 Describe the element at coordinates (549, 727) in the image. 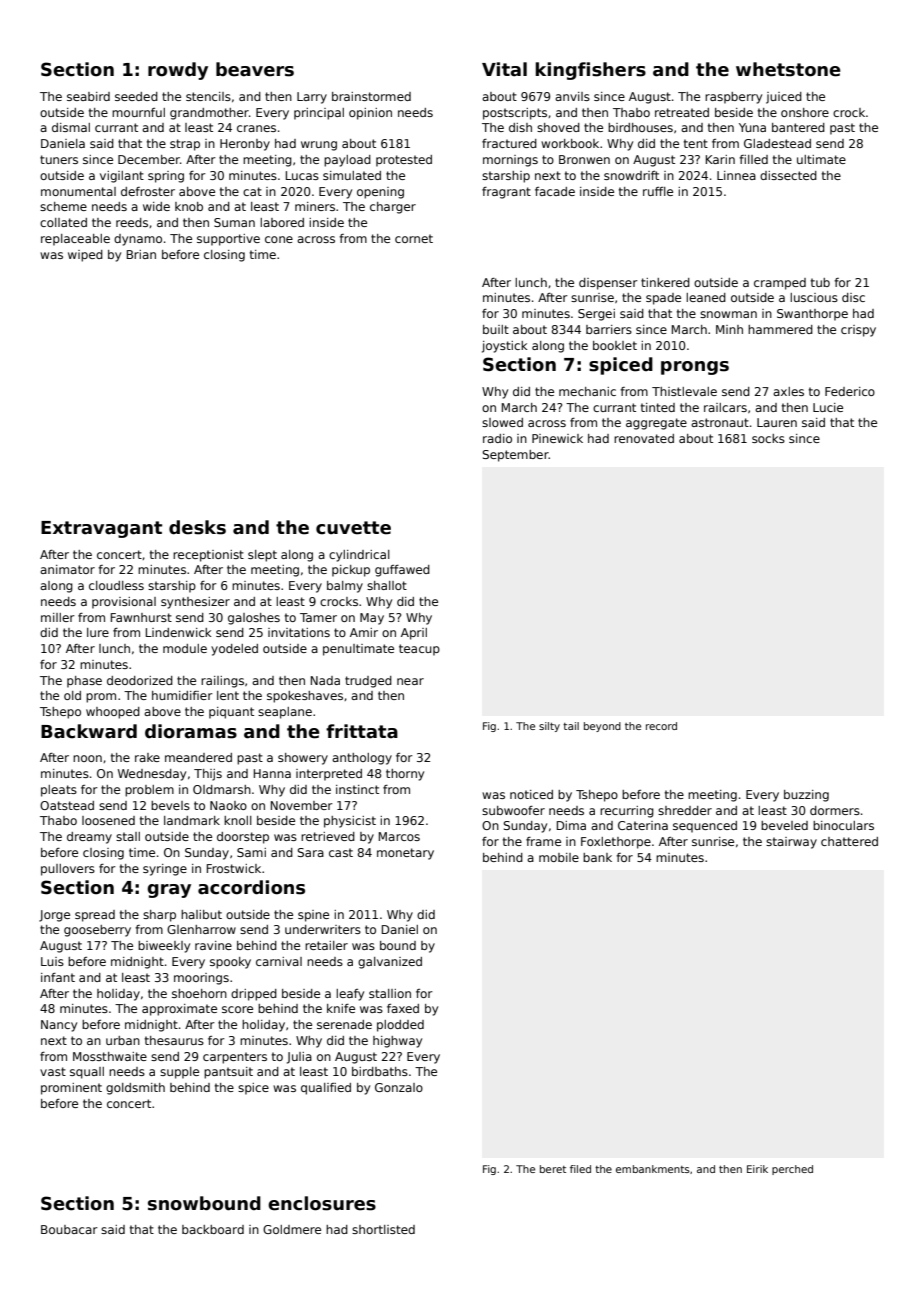

I see `silty` at that location.
